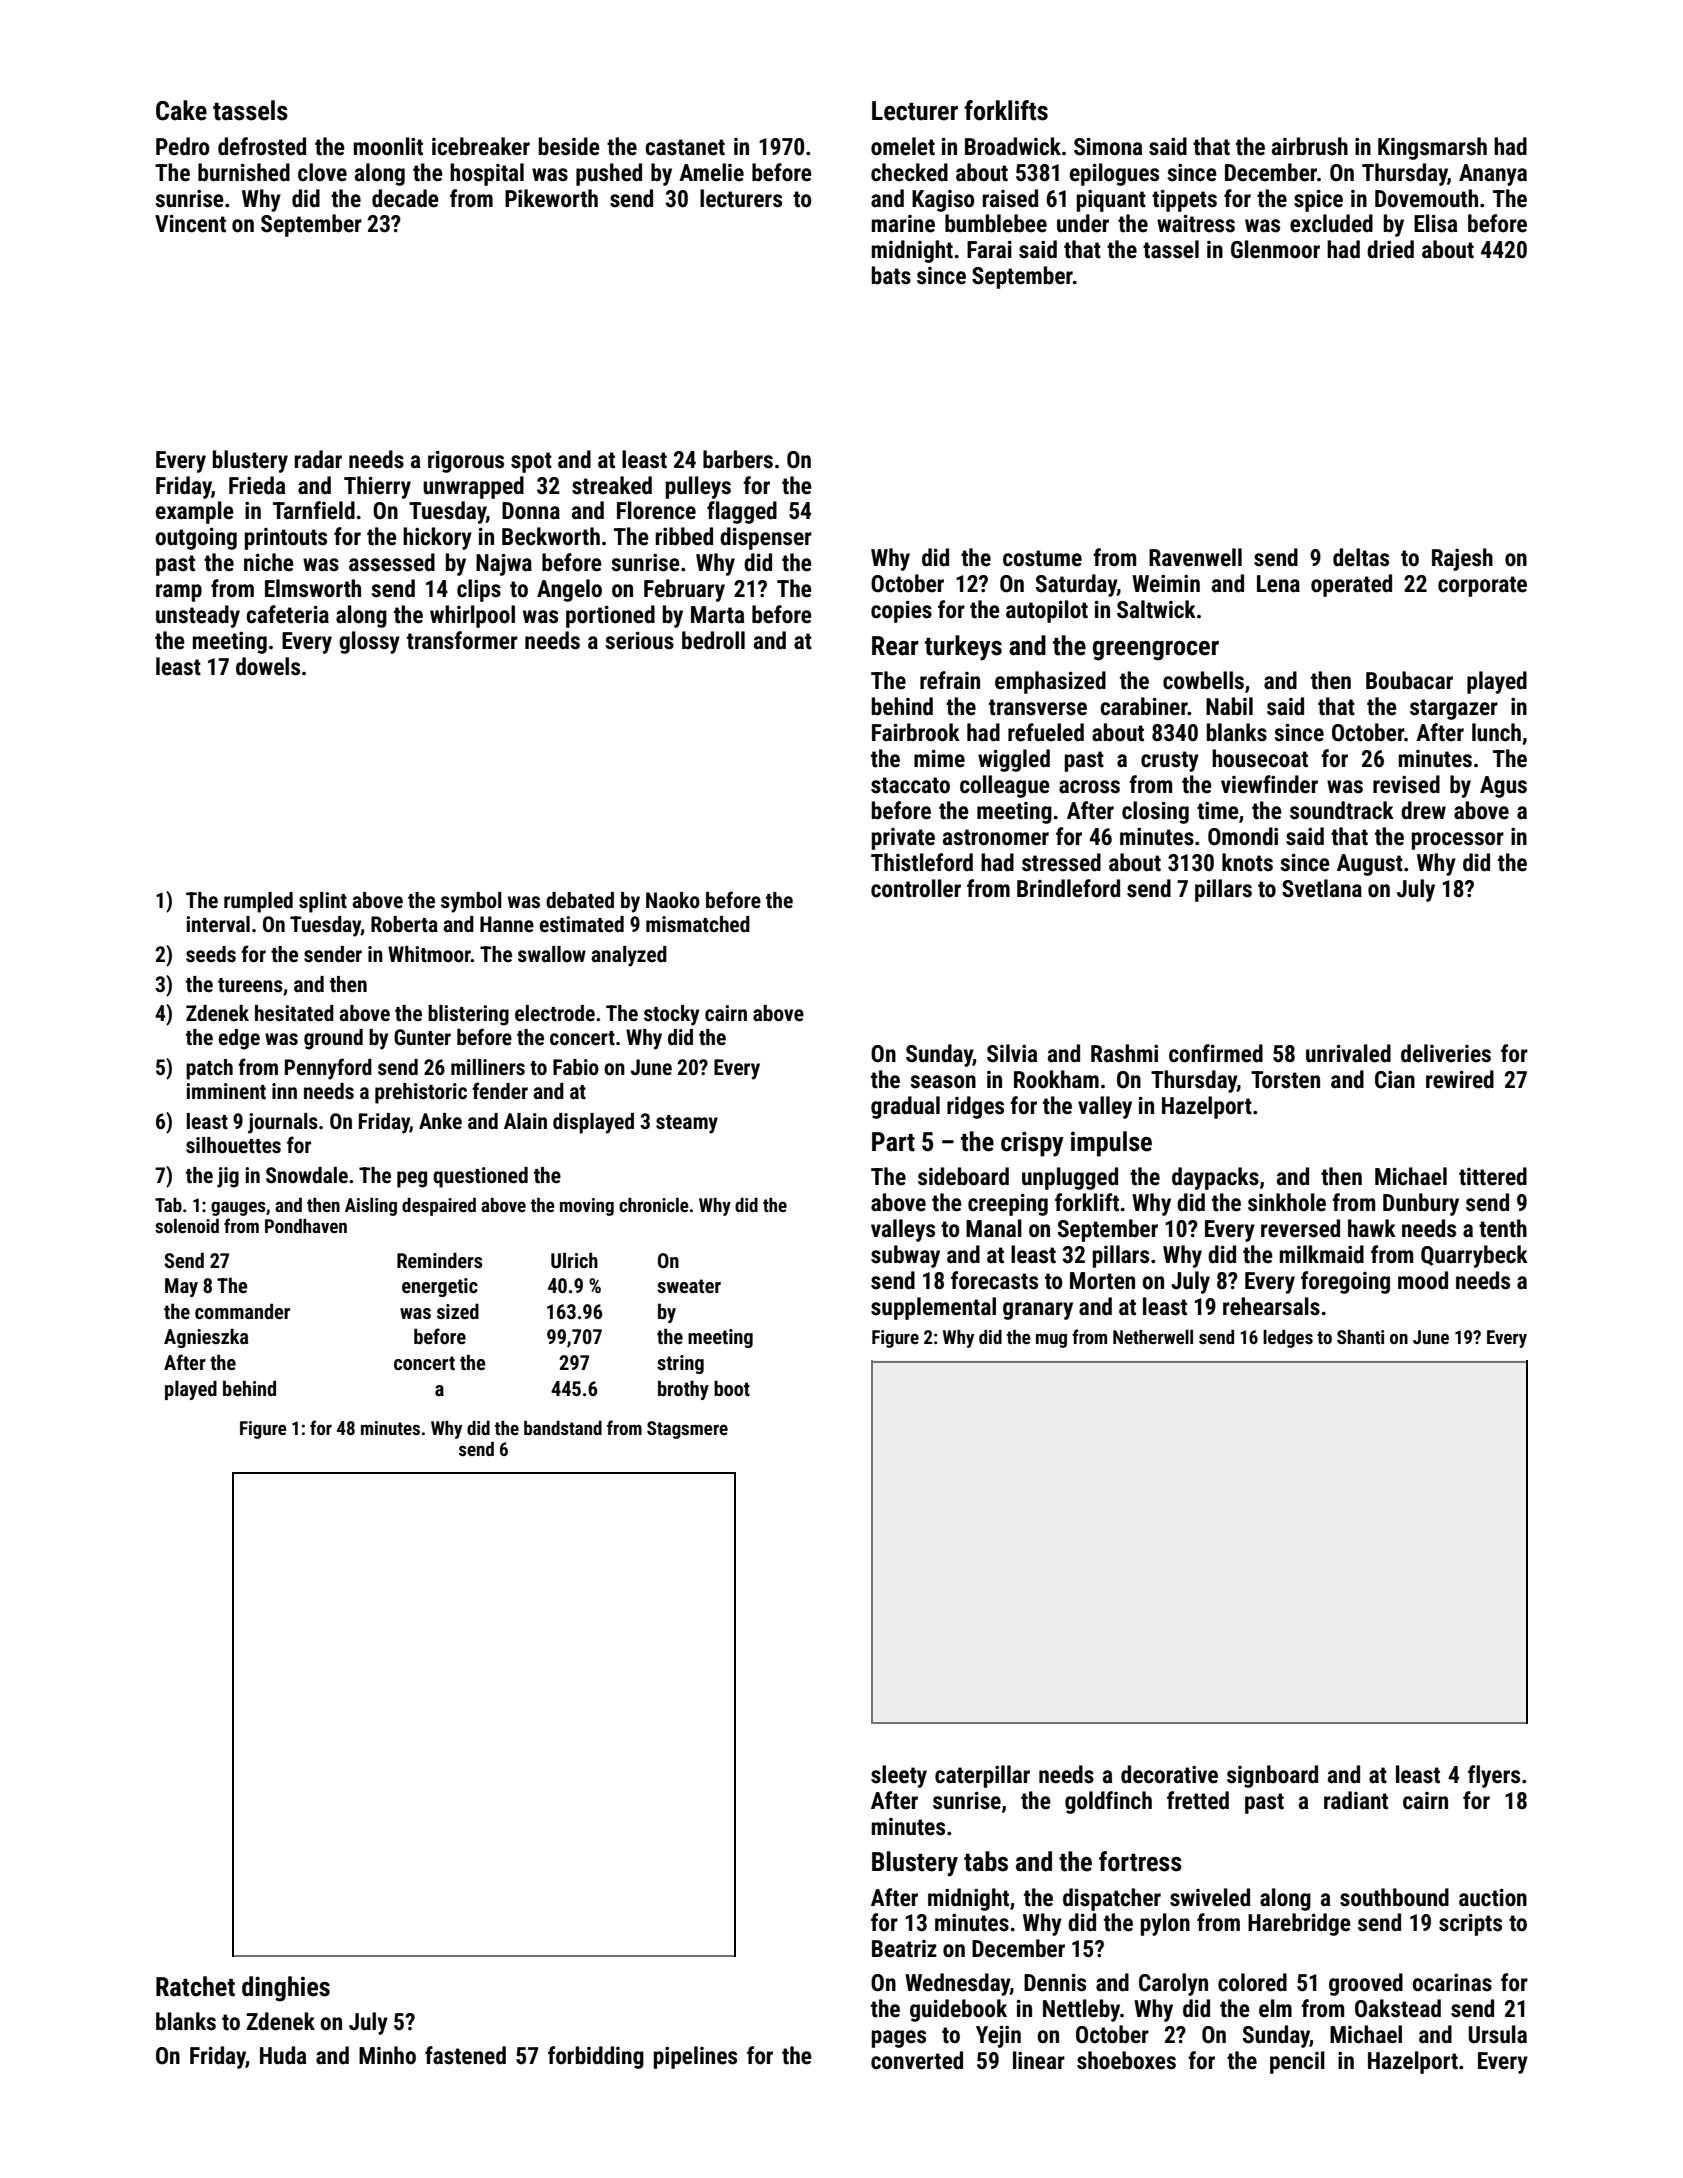  Describe the element at coordinates (283, 2055) in the page. I see `Huda` at that location.
